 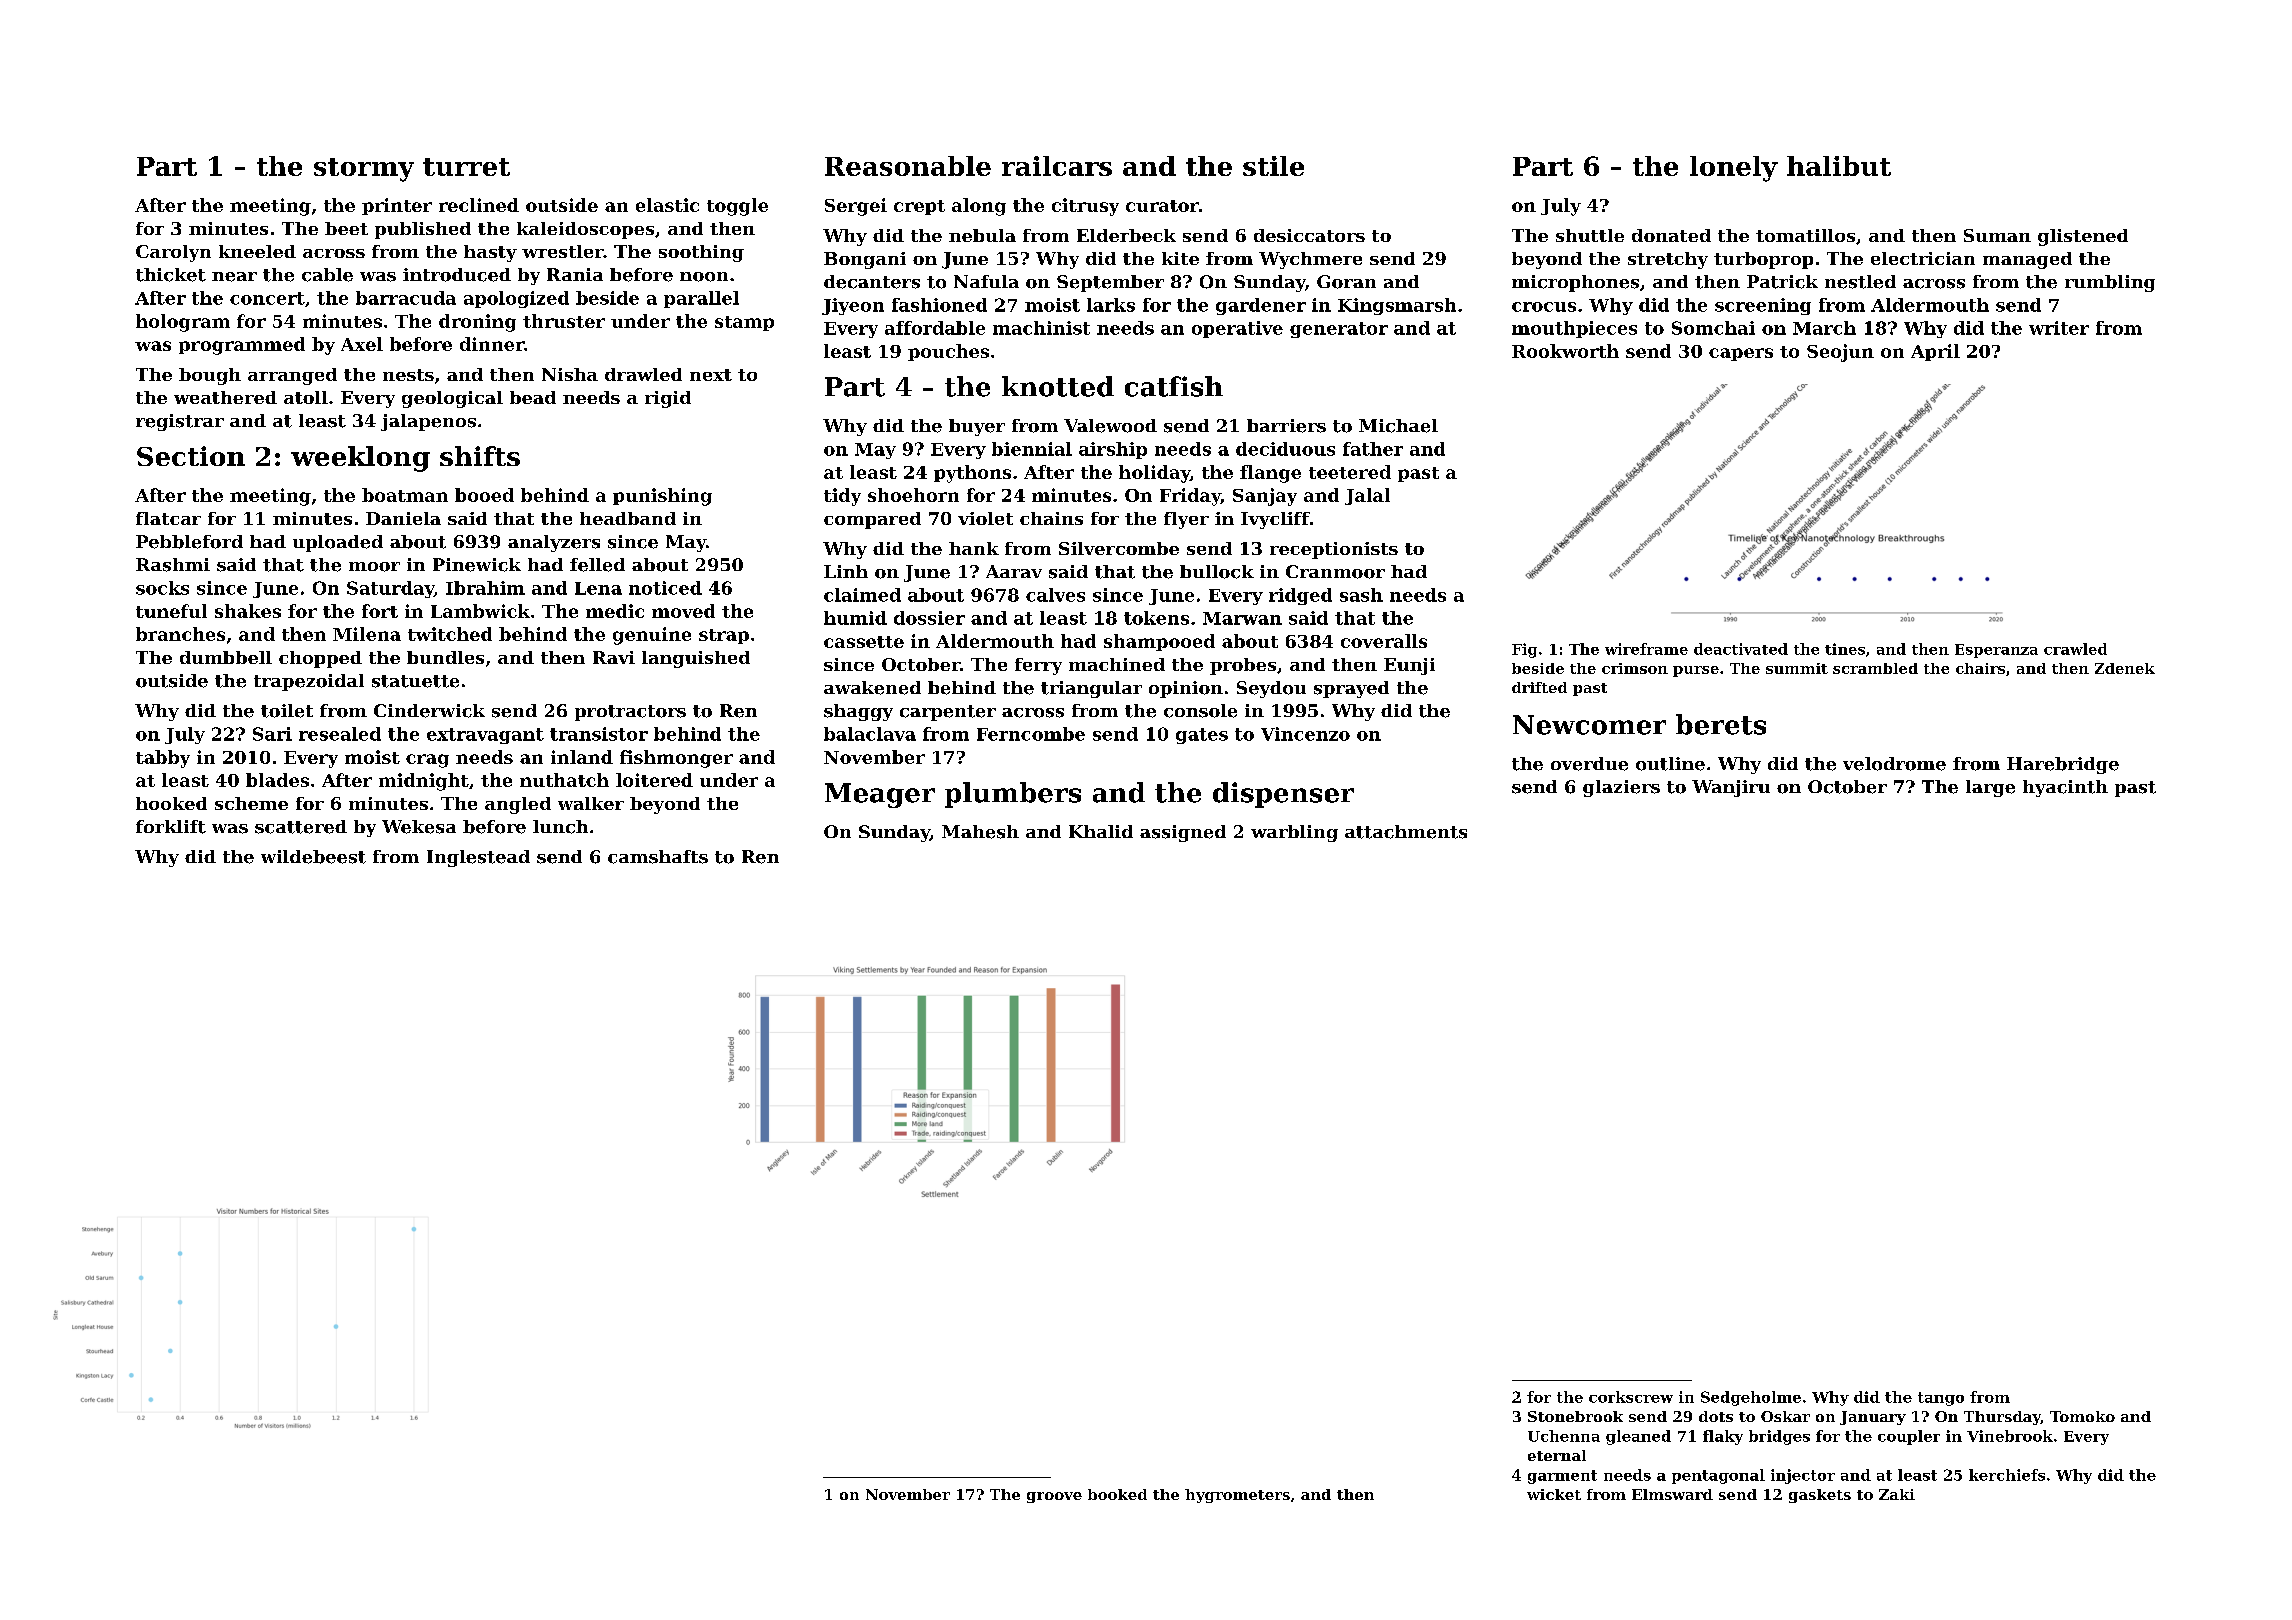 I want to click on groove, so click(x=1054, y=1497).
